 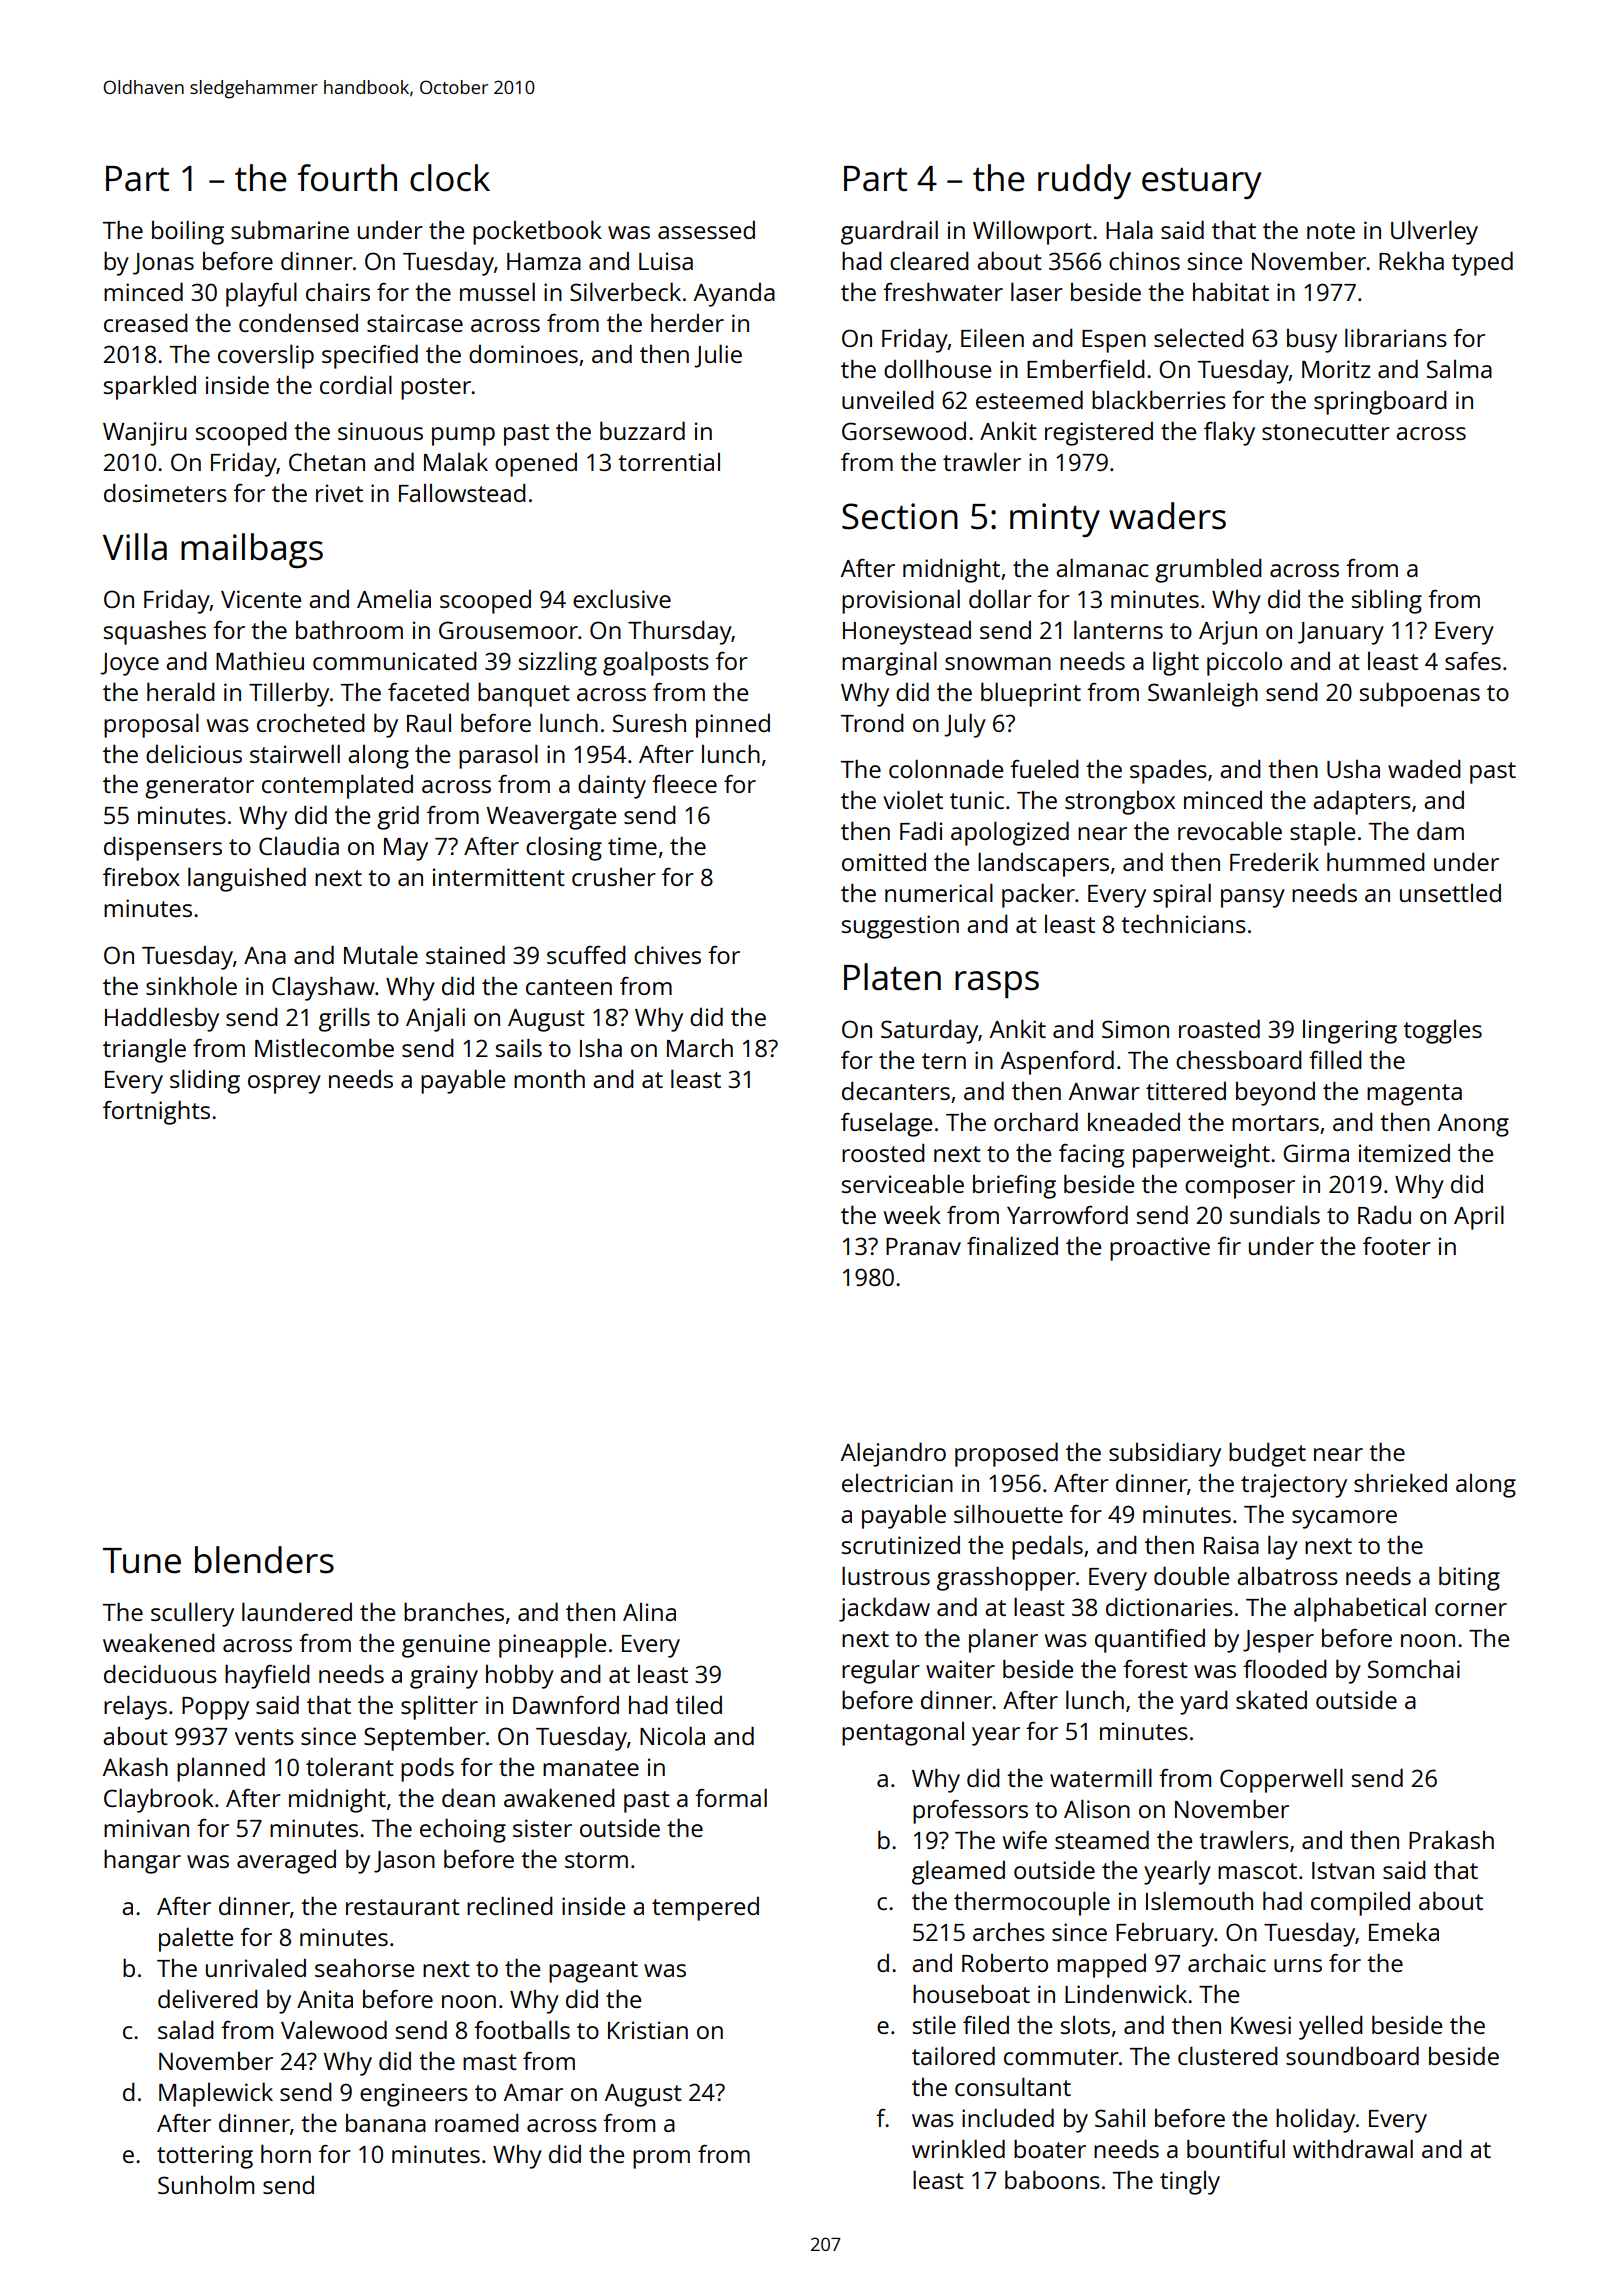 What do you see at coordinates (349, 629) in the image?
I see `bathroom` at bounding box center [349, 629].
